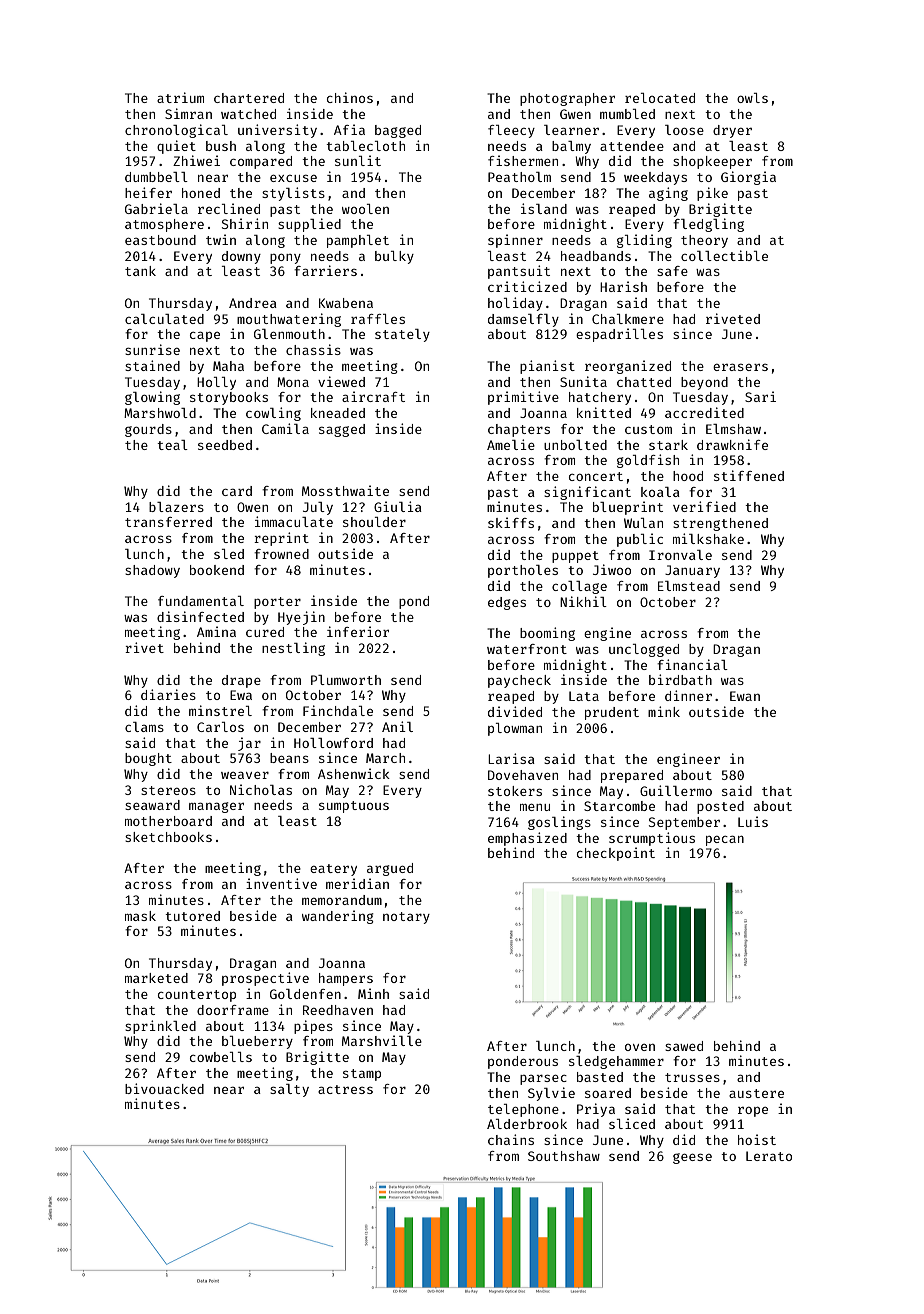 Image resolution: width=924 pixels, height=1314 pixels. What do you see at coordinates (756, 1093) in the screenshot?
I see `austere` at bounding box center [756, 1093].
